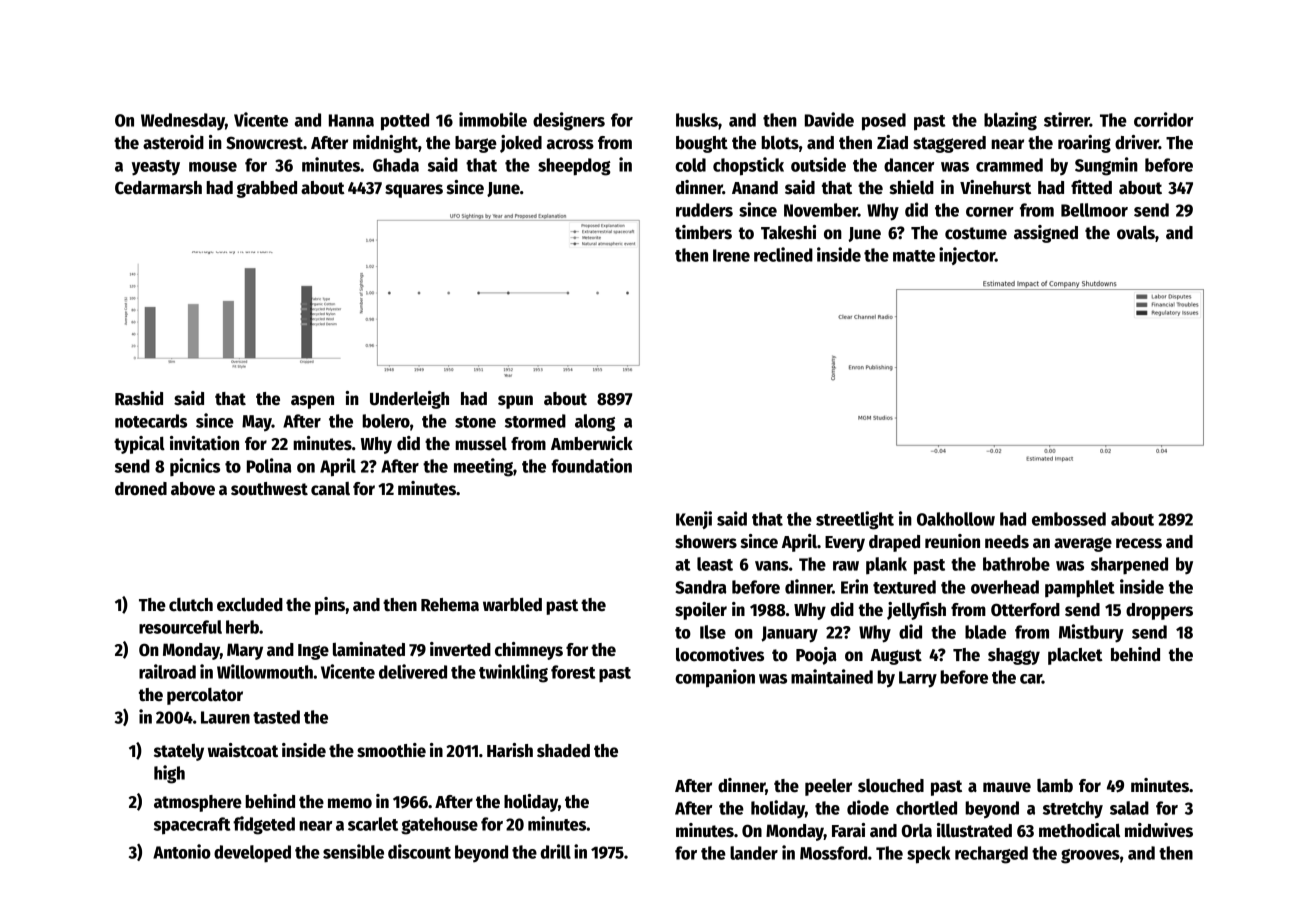 This screenshot has height=924, width=1308. Describe the element at coordinates (1129, 566) in the screenshot. I see `sharpened` at that location.
